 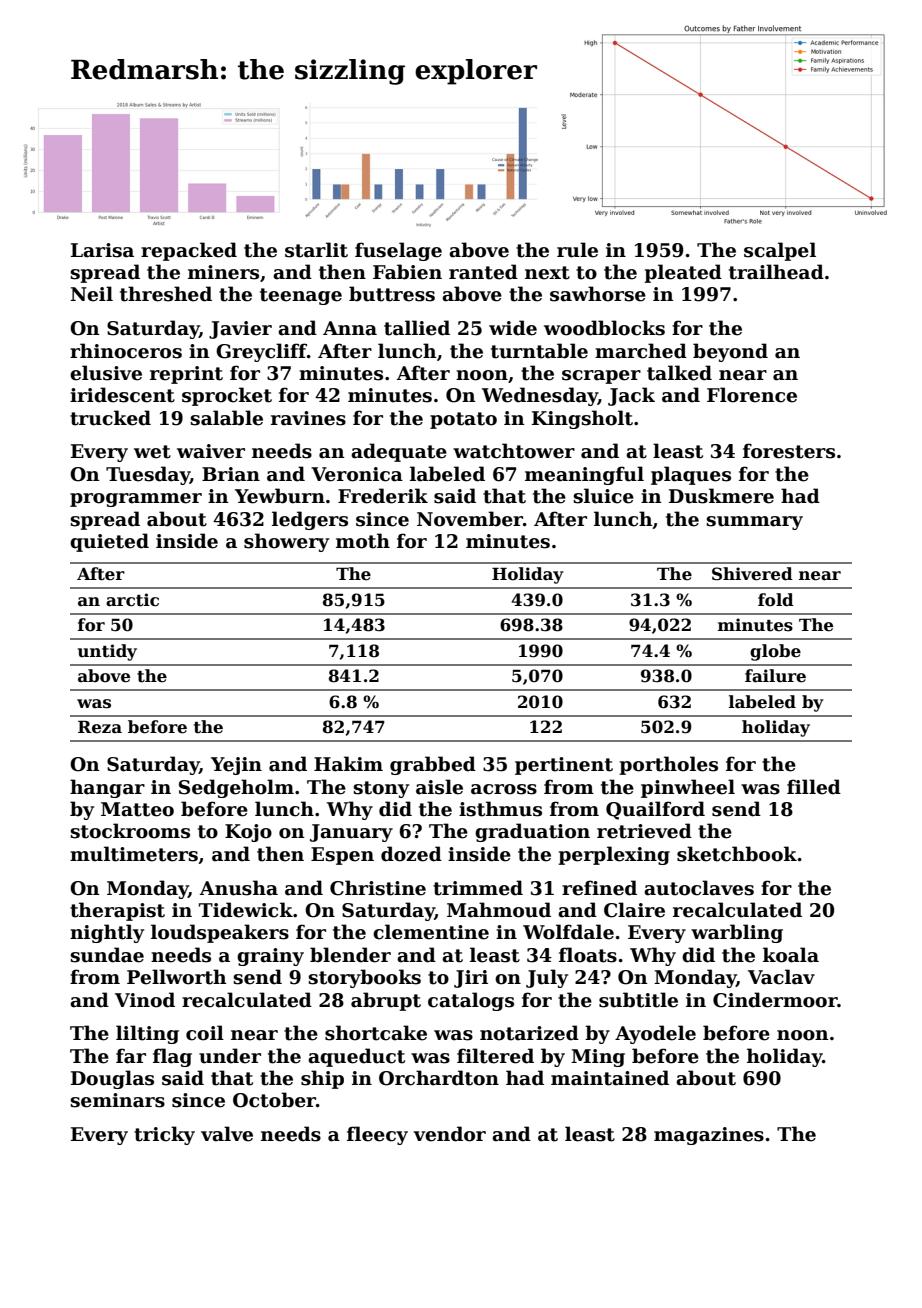 What do you see at coordinates (471, 979) in the document?
I see `Jiri` at bounding box center [471, 979].
